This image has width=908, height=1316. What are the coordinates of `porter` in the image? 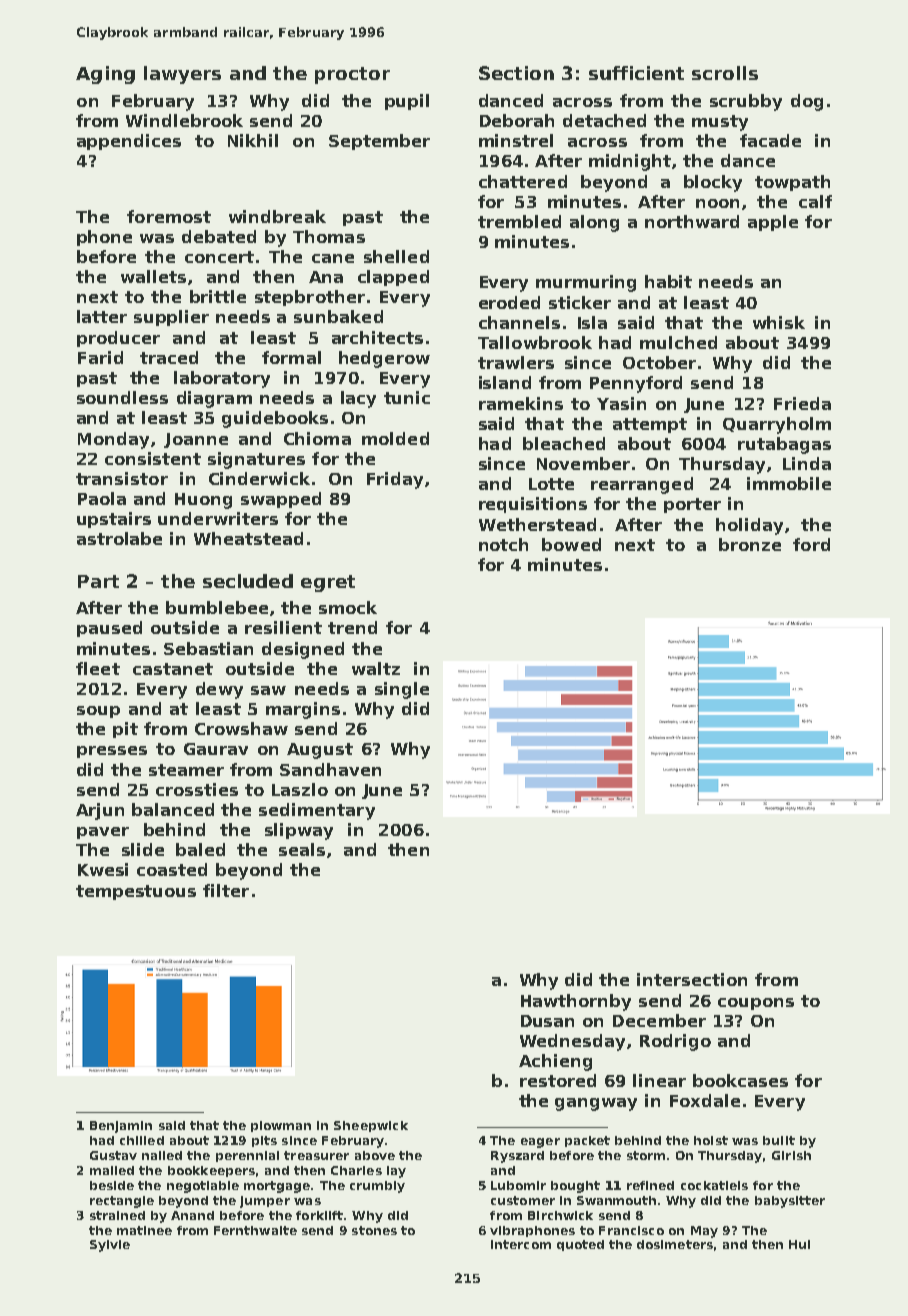 It's located at (692, 505).
